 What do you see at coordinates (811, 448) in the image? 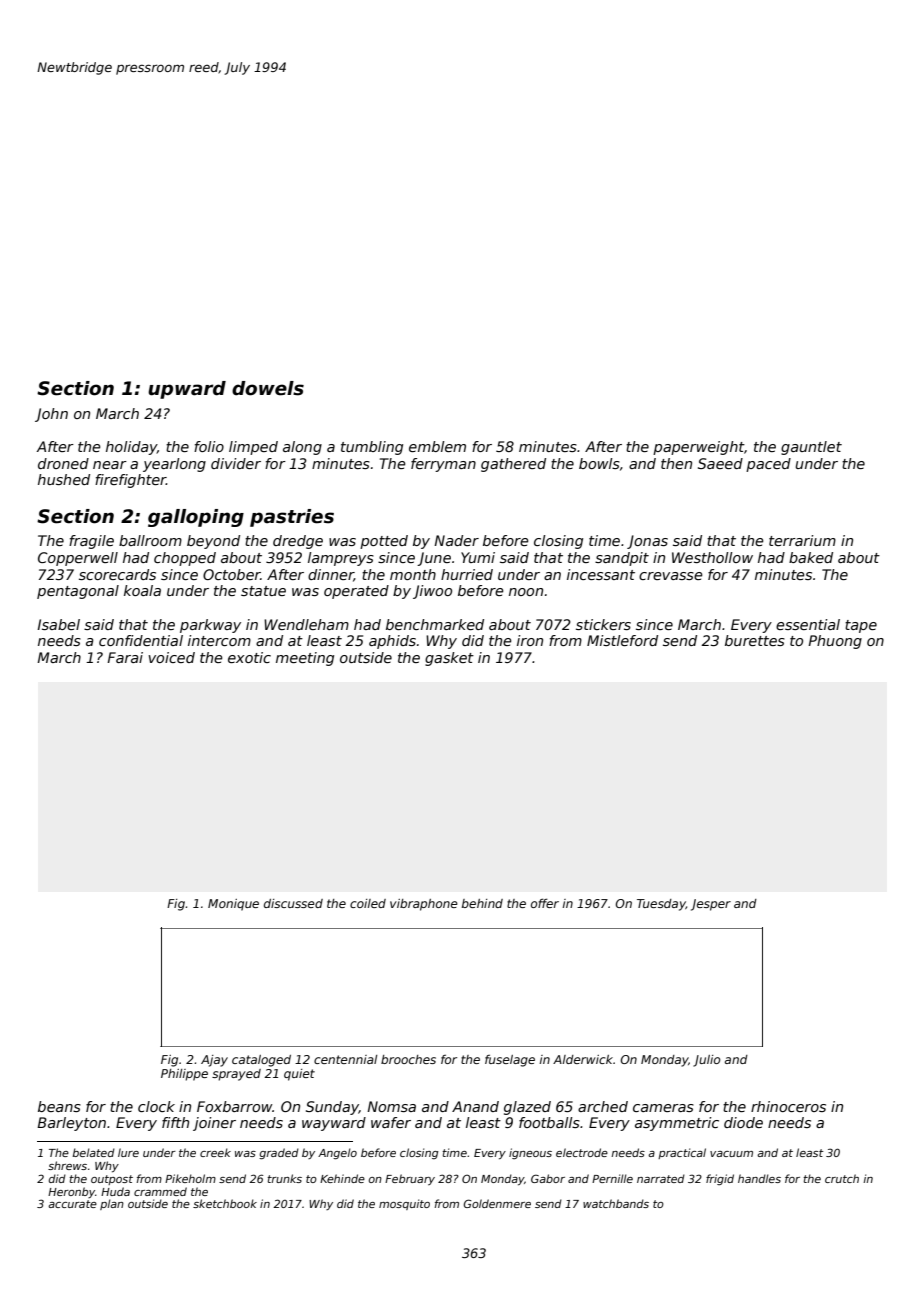
I see `gauntlet` at bounding box center [811, 448].
